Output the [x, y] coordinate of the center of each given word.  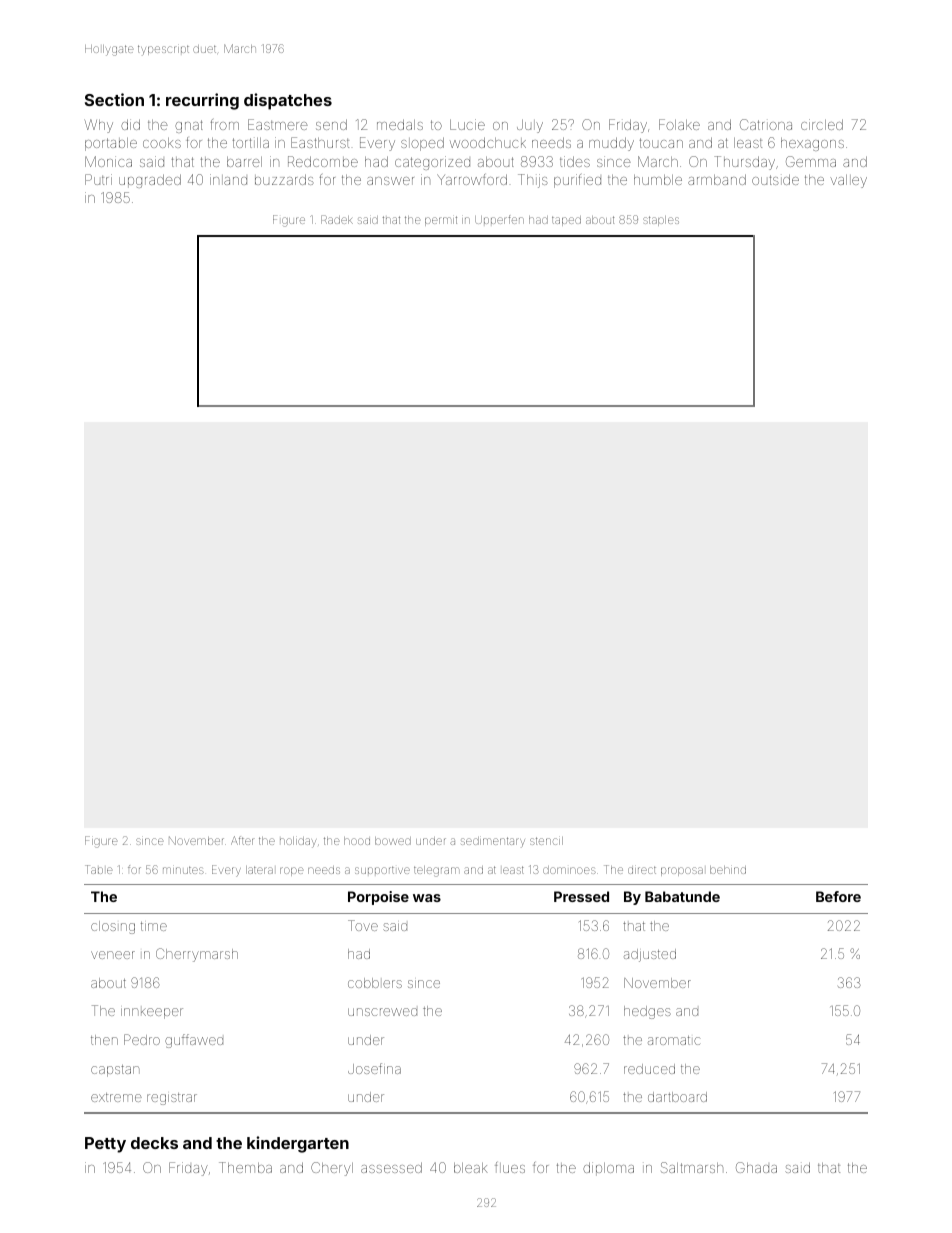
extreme [116, 1097]
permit [441, 221]
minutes [183, 870]
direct [642, 870]
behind [728, 870]
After [242, 840]
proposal [682, 871]
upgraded [150, 181]
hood [357, 841]
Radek [337, 219]
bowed [393, 841]
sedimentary [493, 842]
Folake [679, 124]
